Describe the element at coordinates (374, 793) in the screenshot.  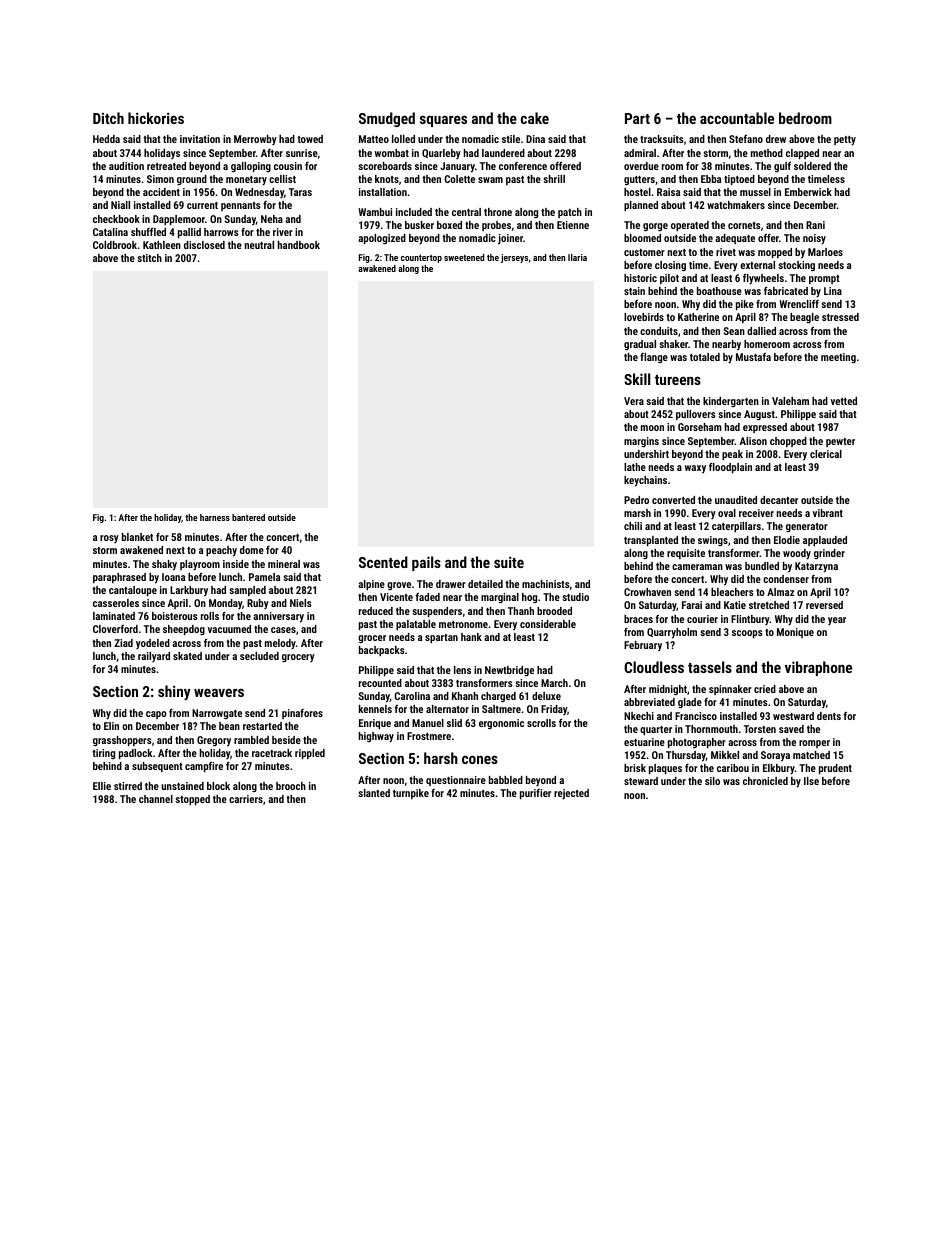
I see `slanted` at that location.
